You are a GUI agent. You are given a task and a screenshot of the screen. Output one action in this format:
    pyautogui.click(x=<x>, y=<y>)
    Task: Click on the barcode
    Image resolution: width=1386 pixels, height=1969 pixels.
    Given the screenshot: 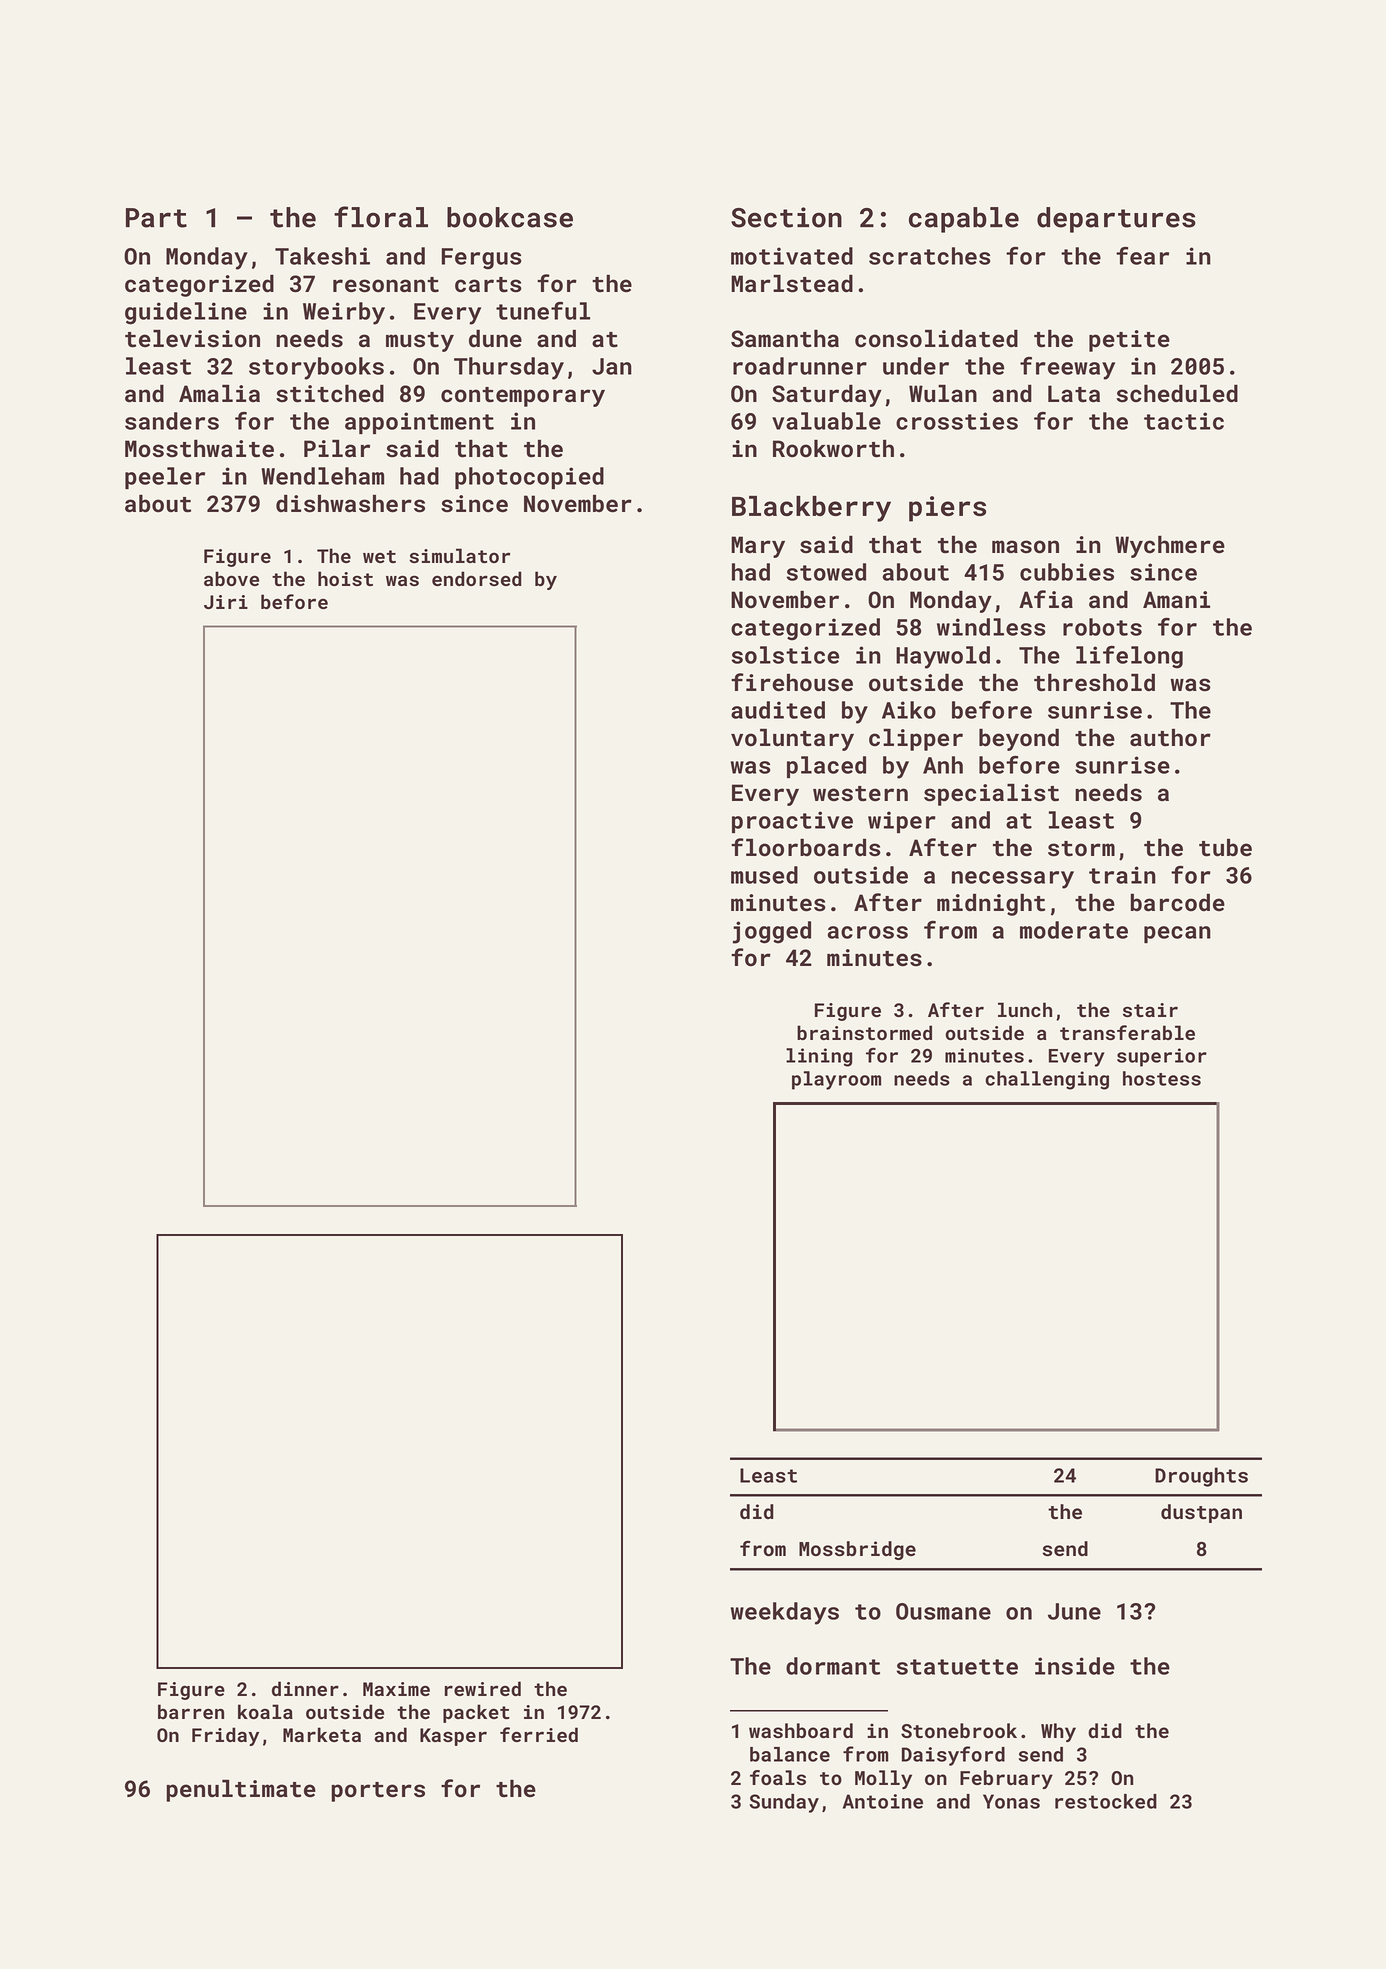 What is the action you would take?
    pyautogui.click(x=1178, y=902)
